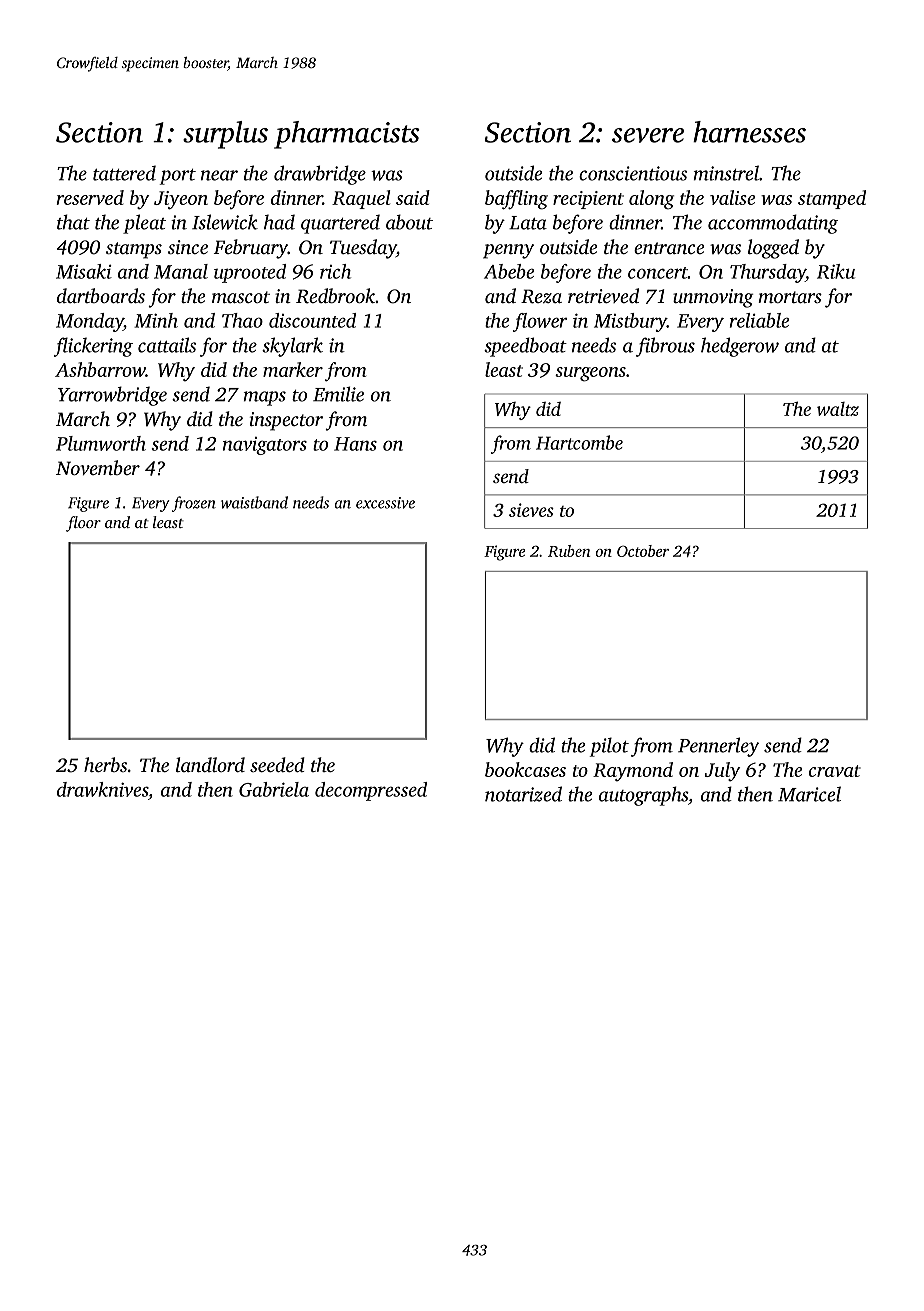 This page has width=924, height=1311. Describe the element at coordinates (101, 443) in the page. I see `Plumworth` at that location.
